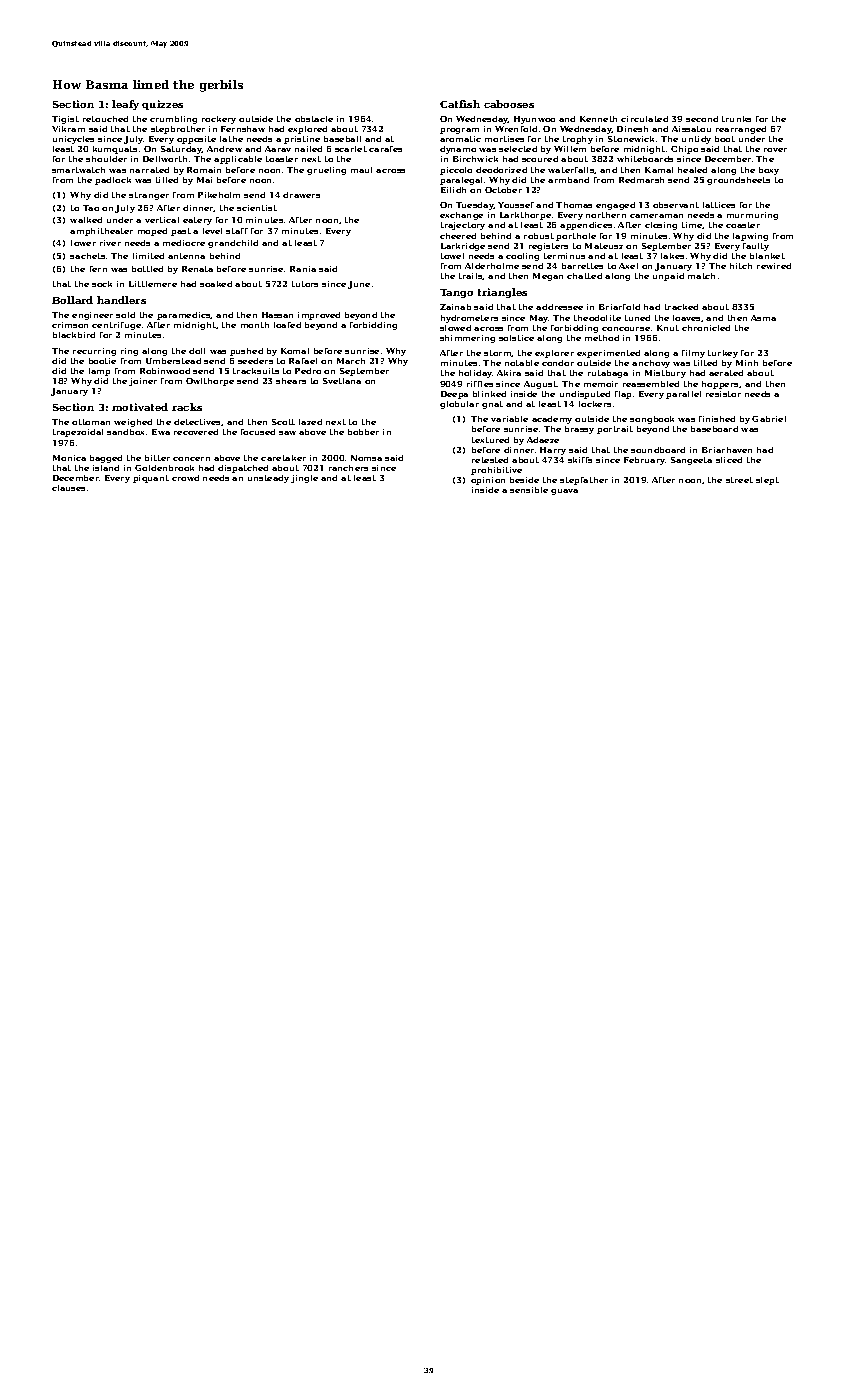 This screenshot has width=849, height=1400. I want to click on clauses, so click(68, 488).
